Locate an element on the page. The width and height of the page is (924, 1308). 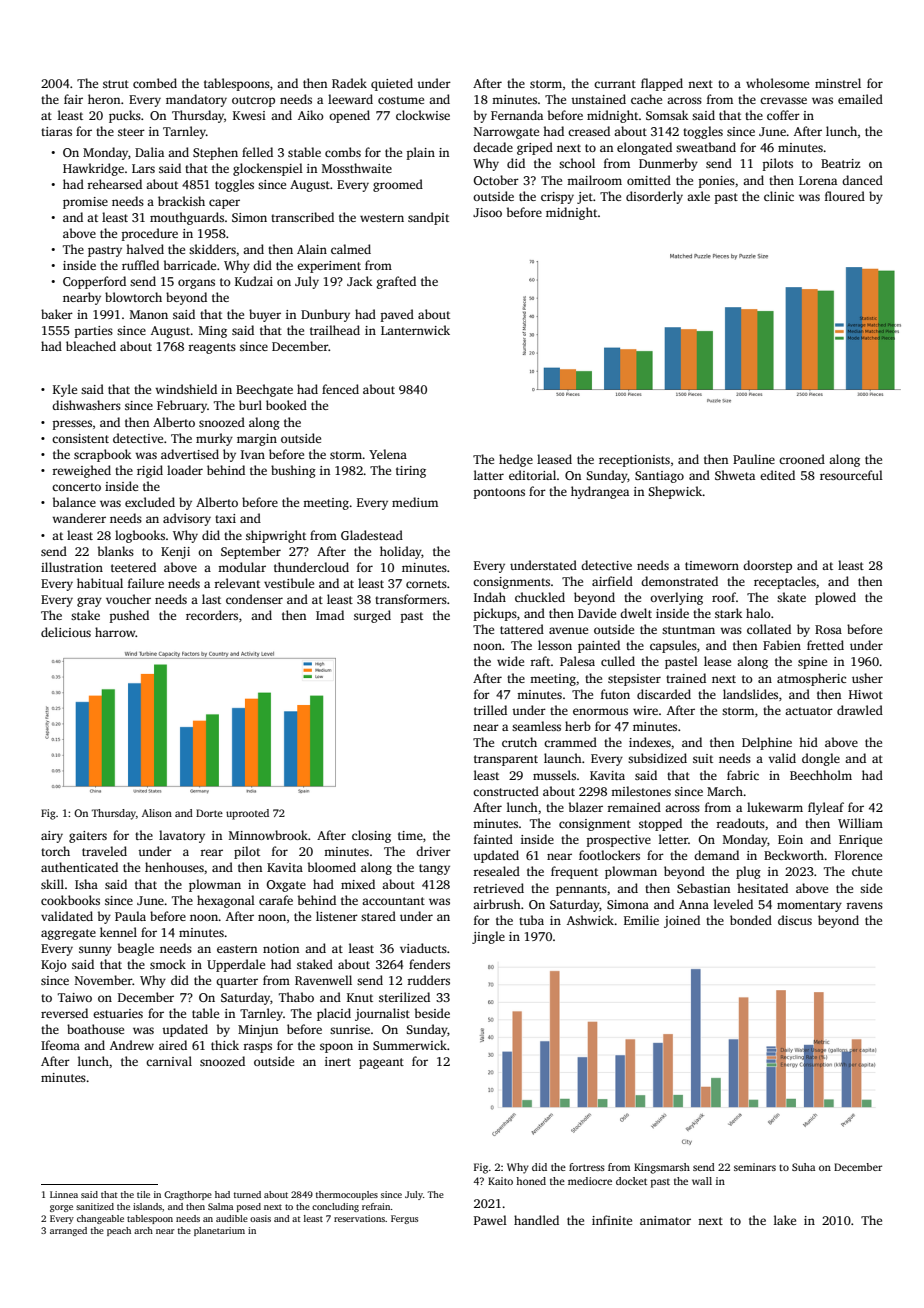
Alison is located at coordinates (157, 813).
